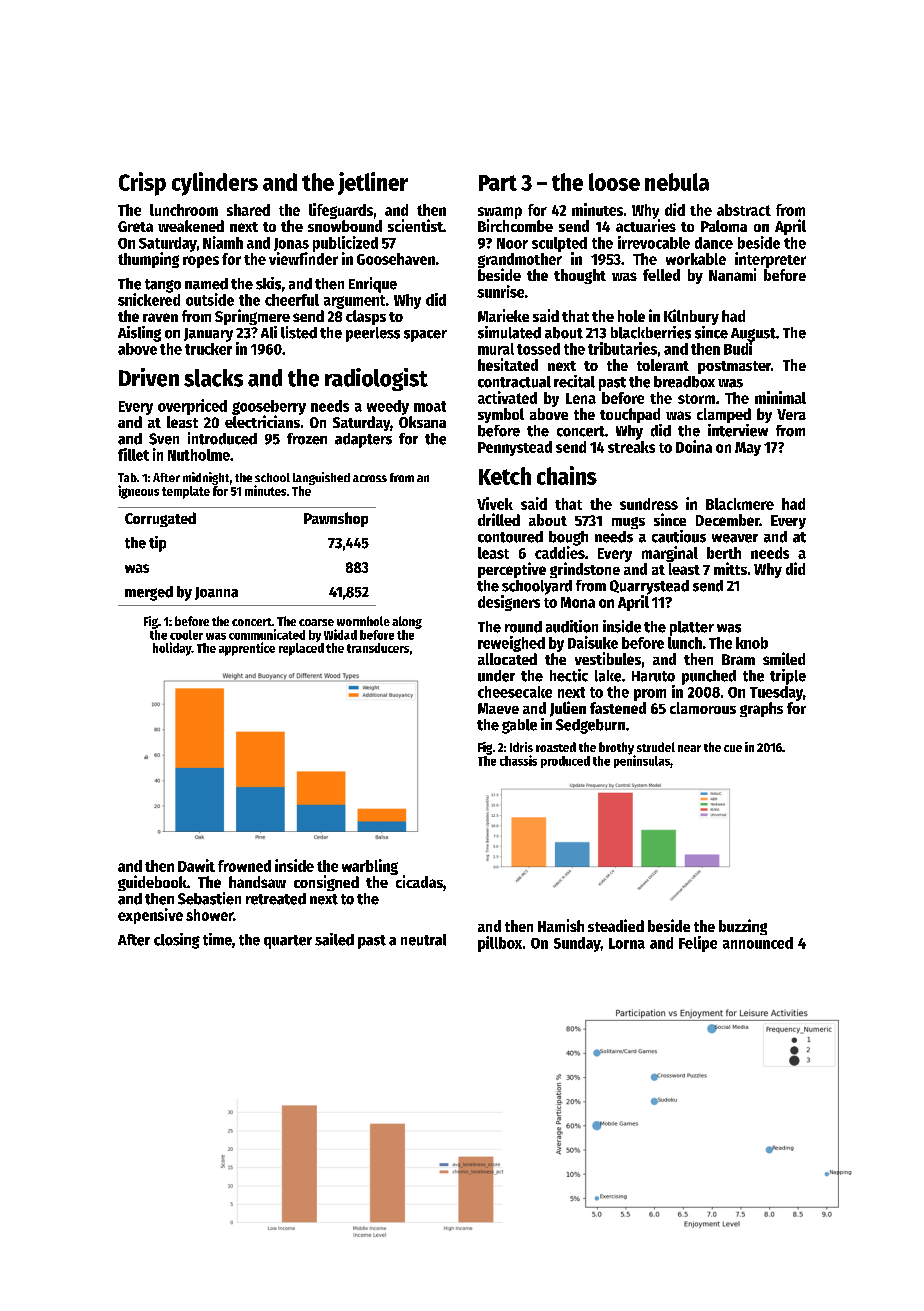 This image has width=924, height=1311. What do you see at coordinates (679, 536) in the image?
I see `cautious` at bounding box center [679, 536].
